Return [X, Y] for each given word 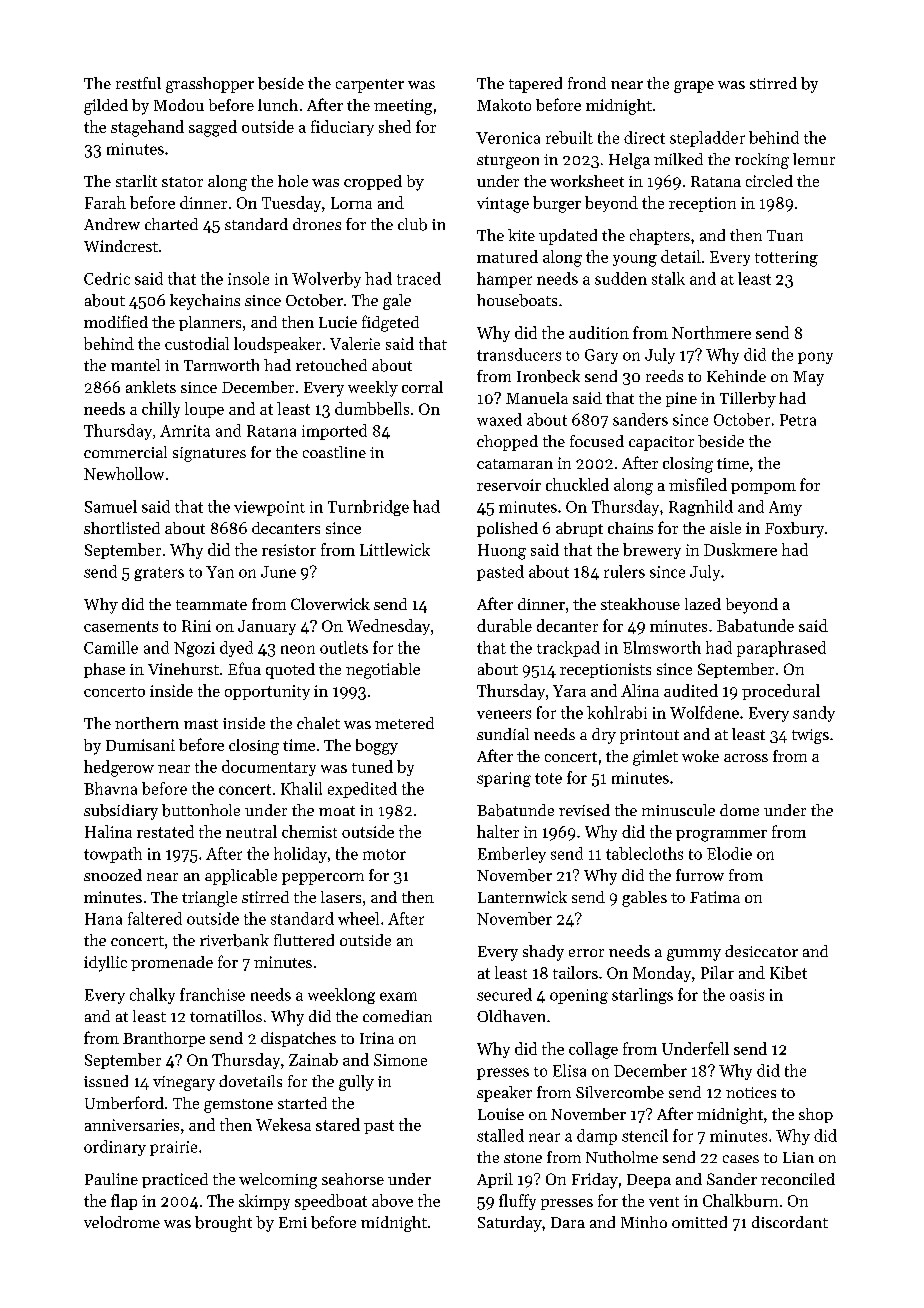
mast [201, 724]
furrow [700, 875]
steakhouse [640, 604]
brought [223, 1224]
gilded [106, 107]
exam [398, 996]
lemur [814, 159]
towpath [113, 855]
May [808, 378]
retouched [331, 365]
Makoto [504, 105]
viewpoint [269, 508]
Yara [569, 691]
